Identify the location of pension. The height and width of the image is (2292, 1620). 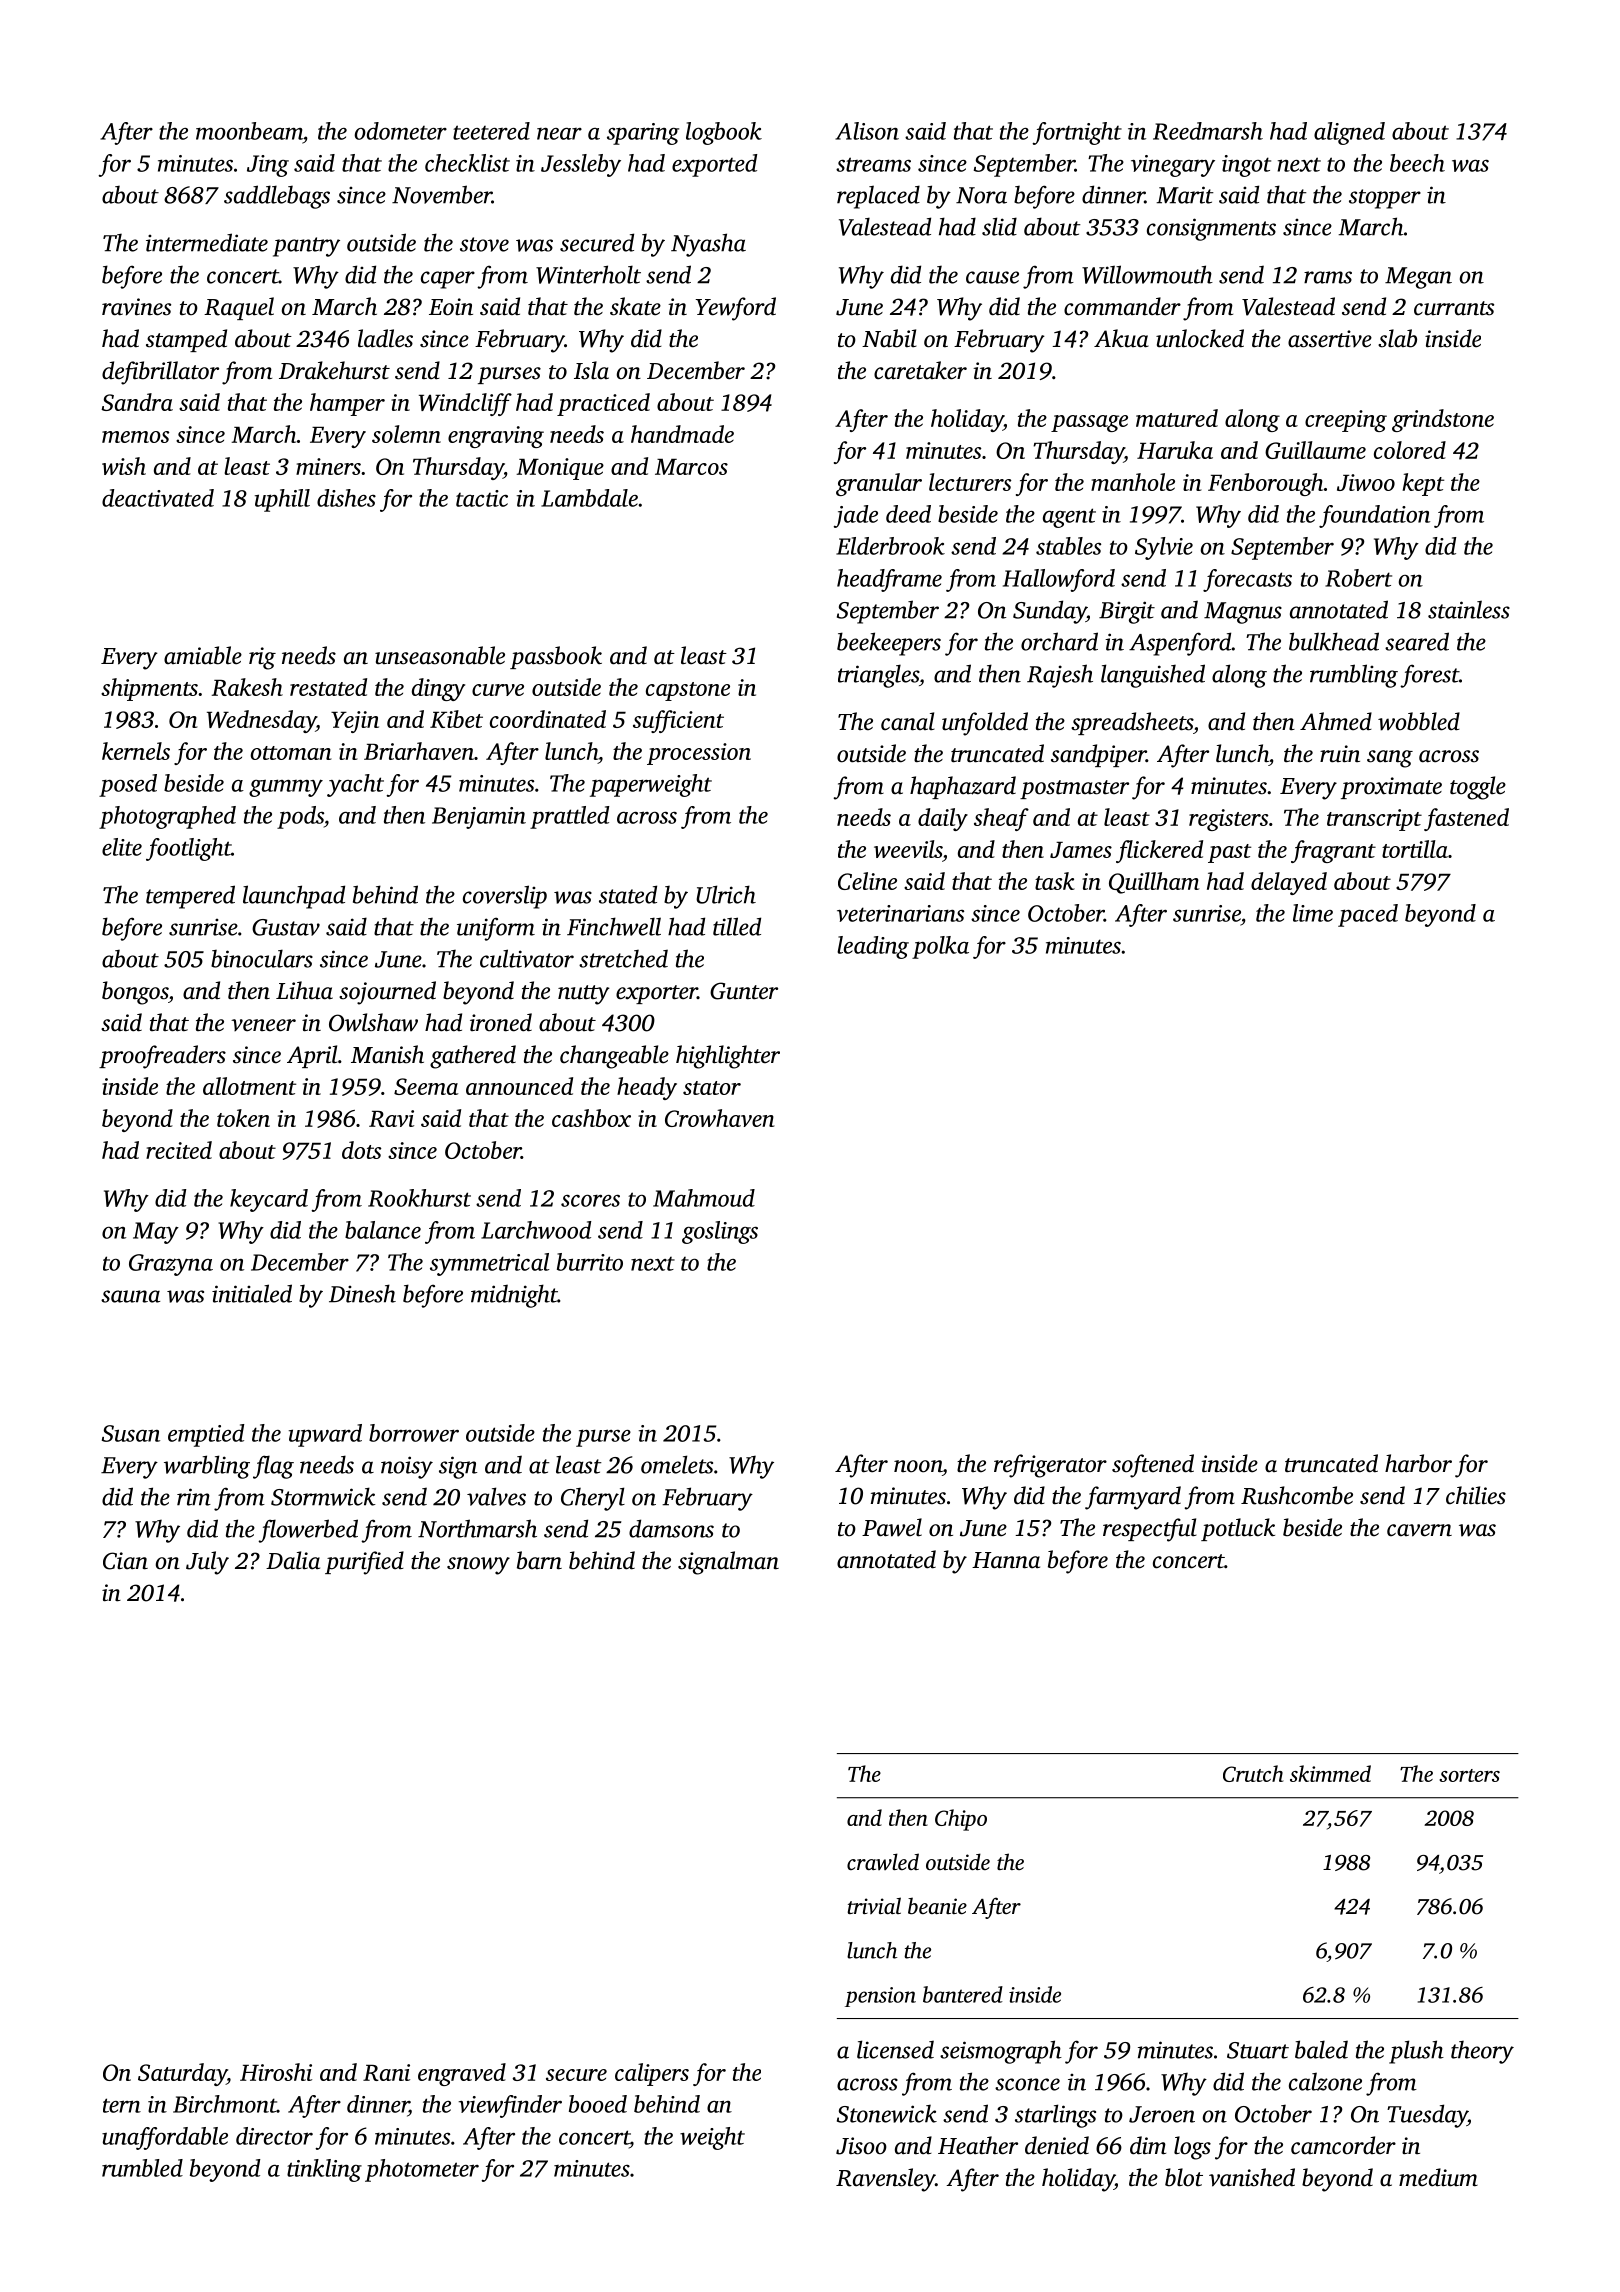
(880, 1997).
